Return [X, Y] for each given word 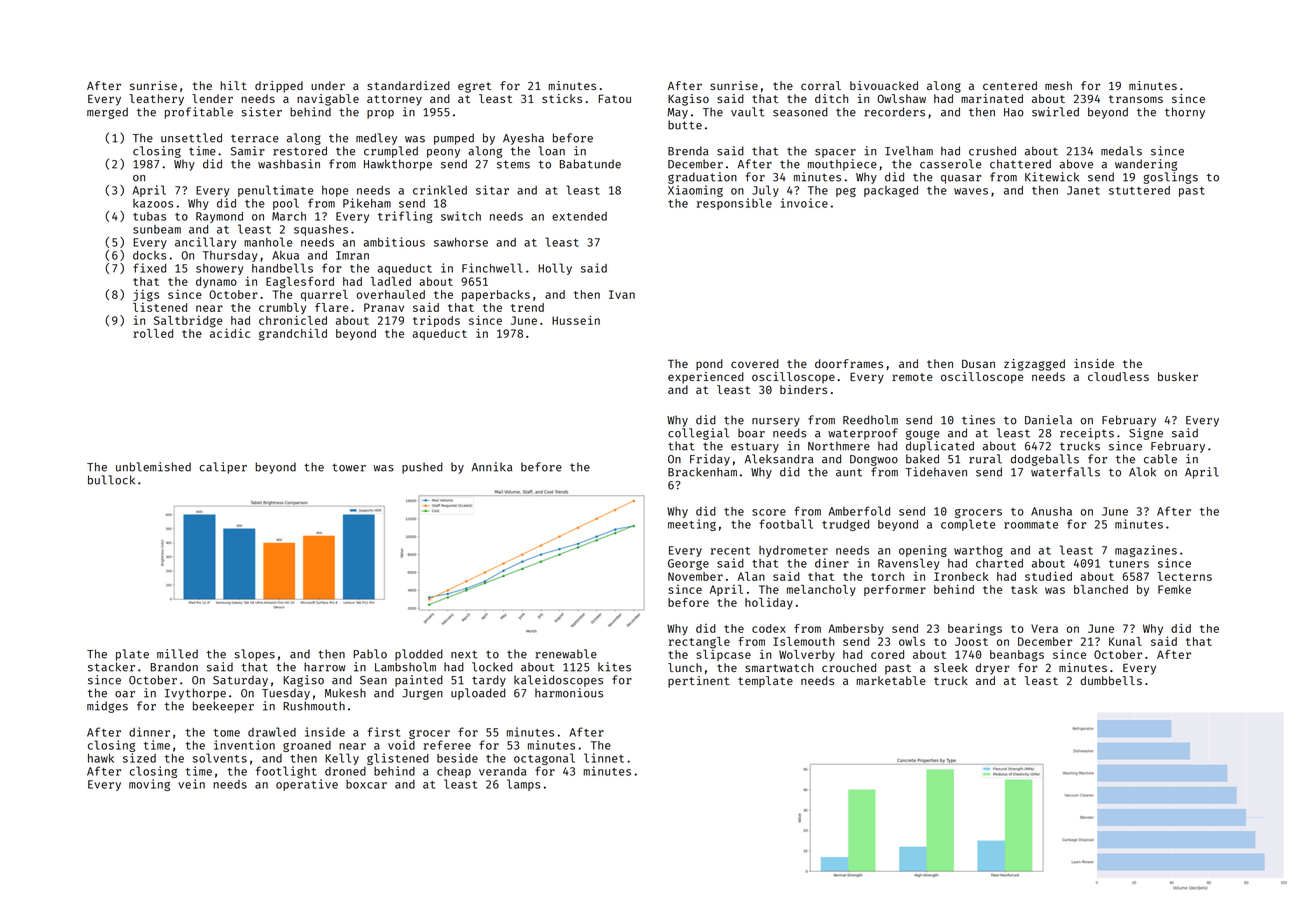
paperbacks [496, 295]
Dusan [978, 363]
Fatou [615, 98]
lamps [523, 785]
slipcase [723, 655]
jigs [146, 295]
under [328, 85]
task [1024, 589]
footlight [286, 772]
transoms [1136, 99]
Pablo [370, 654]
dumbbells [1111, 680]
